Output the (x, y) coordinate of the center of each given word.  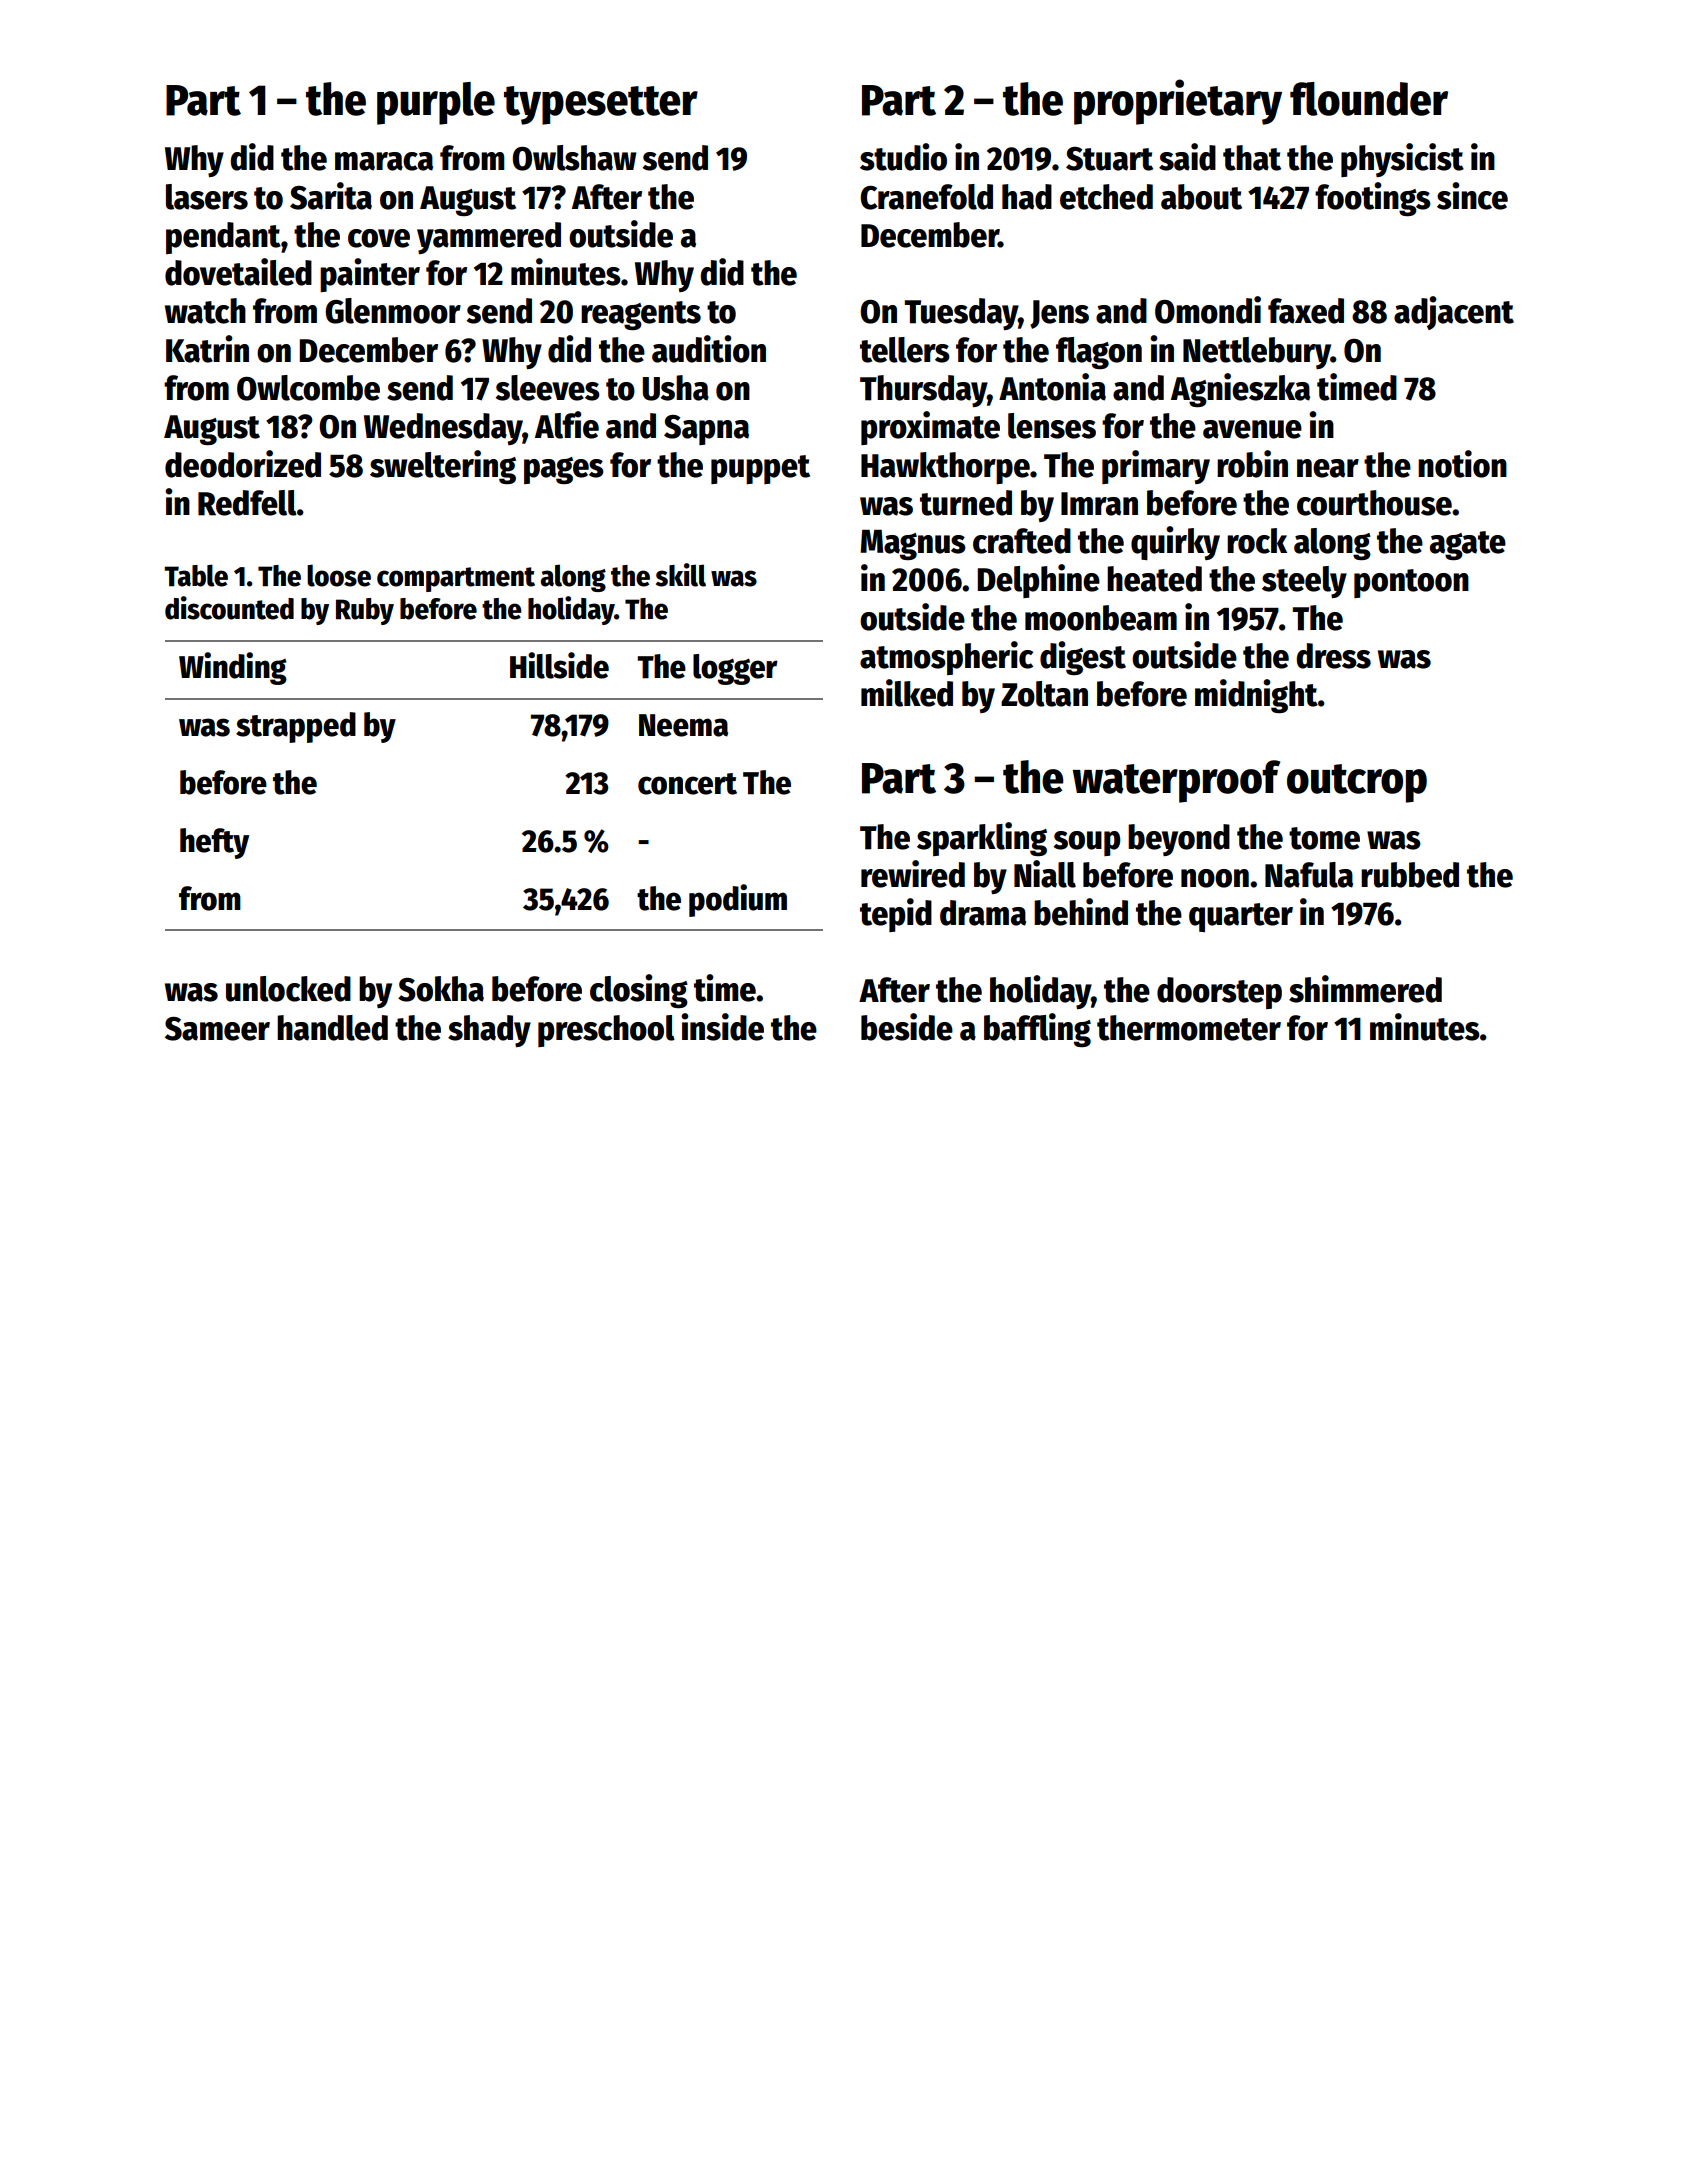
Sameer (217, 1029)
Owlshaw (574, 158)
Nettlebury (1257, 353)
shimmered (1365, 989)
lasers (207, 197)
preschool (606, 1031)
